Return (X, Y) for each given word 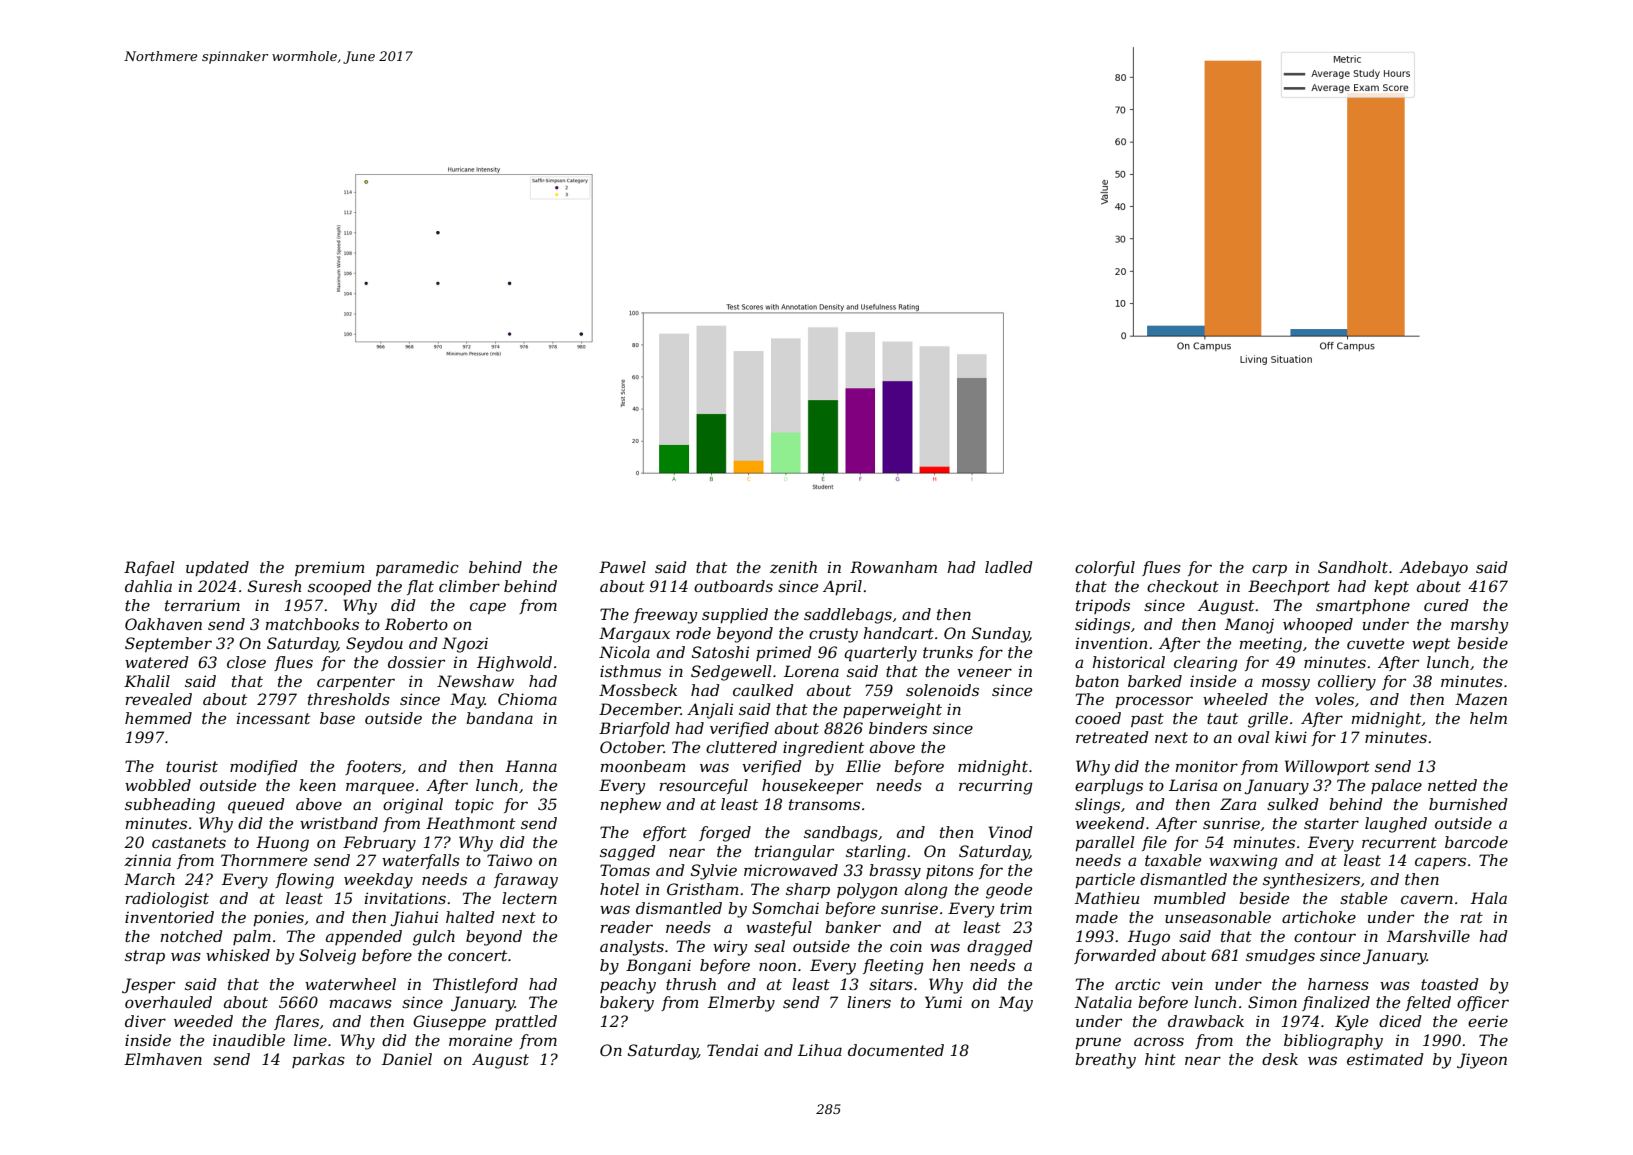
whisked (238, 955)
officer (1483, 1003)
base (337, 718)
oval (1254, 737)
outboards (733, 586)
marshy (1480, 626)
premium (329, 568)
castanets (189, 842)
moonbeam (643, 766)
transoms (824, 804)
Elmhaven (163, 1059)
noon (777, 966)
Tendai (732, 1050)
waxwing (1243, 862)
